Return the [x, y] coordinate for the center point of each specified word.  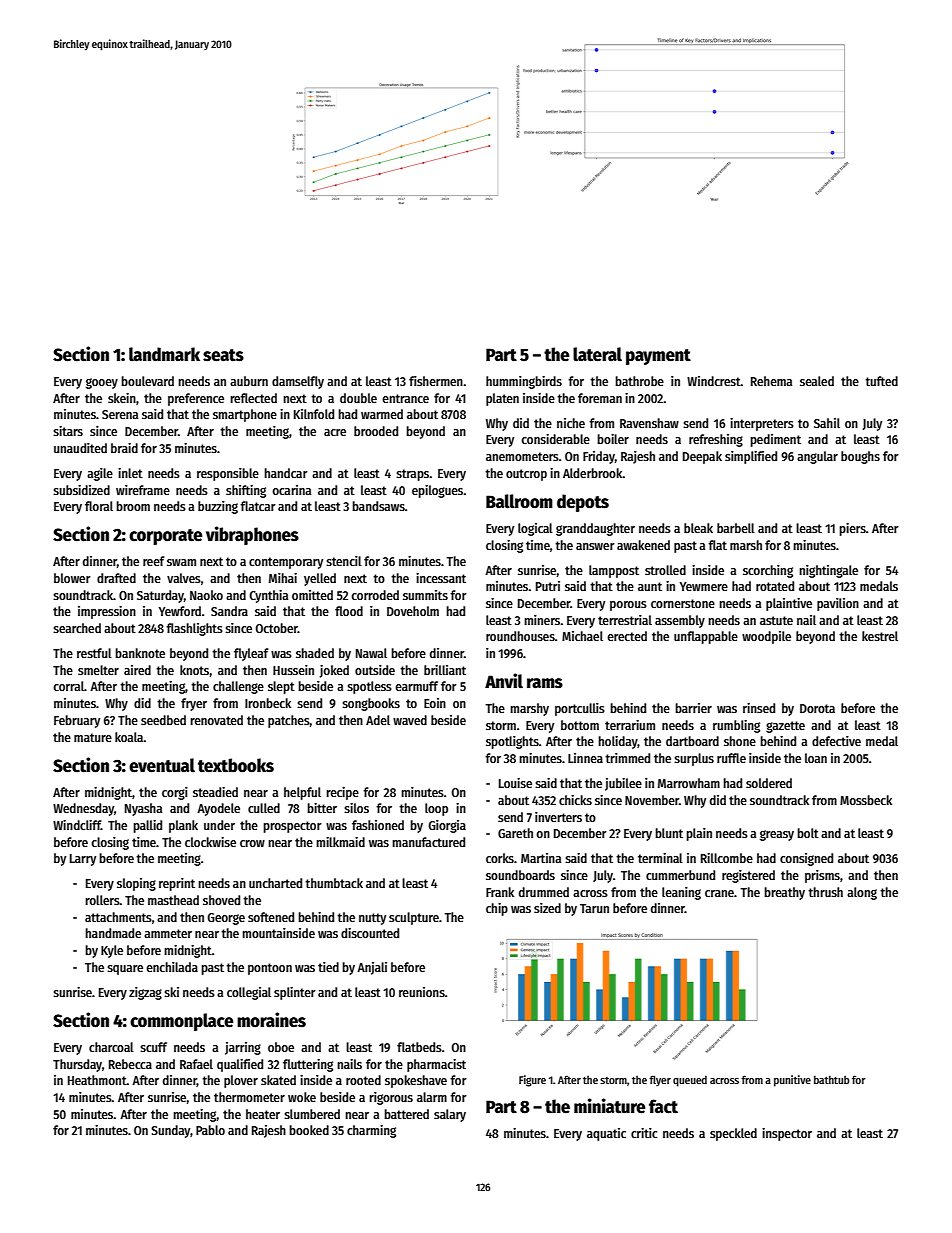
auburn [249, 381]
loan [816, 758]
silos [356, 808]
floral [99, 506]
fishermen [436, 381]
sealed [817, 381]
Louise [515, 783]
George [226, 919]
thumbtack [334, 883]
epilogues [437, 491]
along [862, 893]
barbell [736, 528]
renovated [216, 720]
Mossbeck [866, 800]
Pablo [210, 1130]
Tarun [594, 908]
